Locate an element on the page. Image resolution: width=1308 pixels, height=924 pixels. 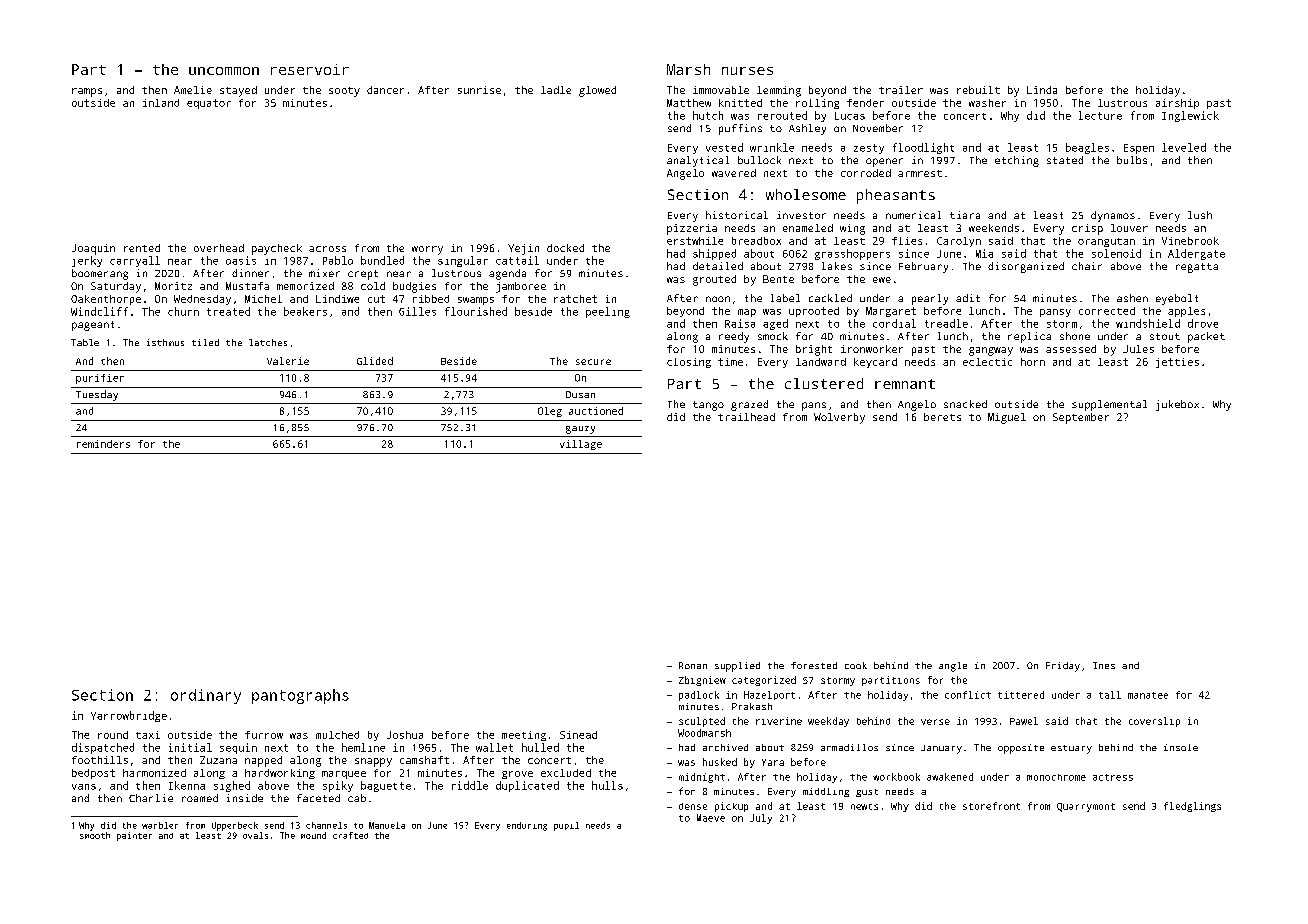
fledglings is located at coordinates (1192, 807).
